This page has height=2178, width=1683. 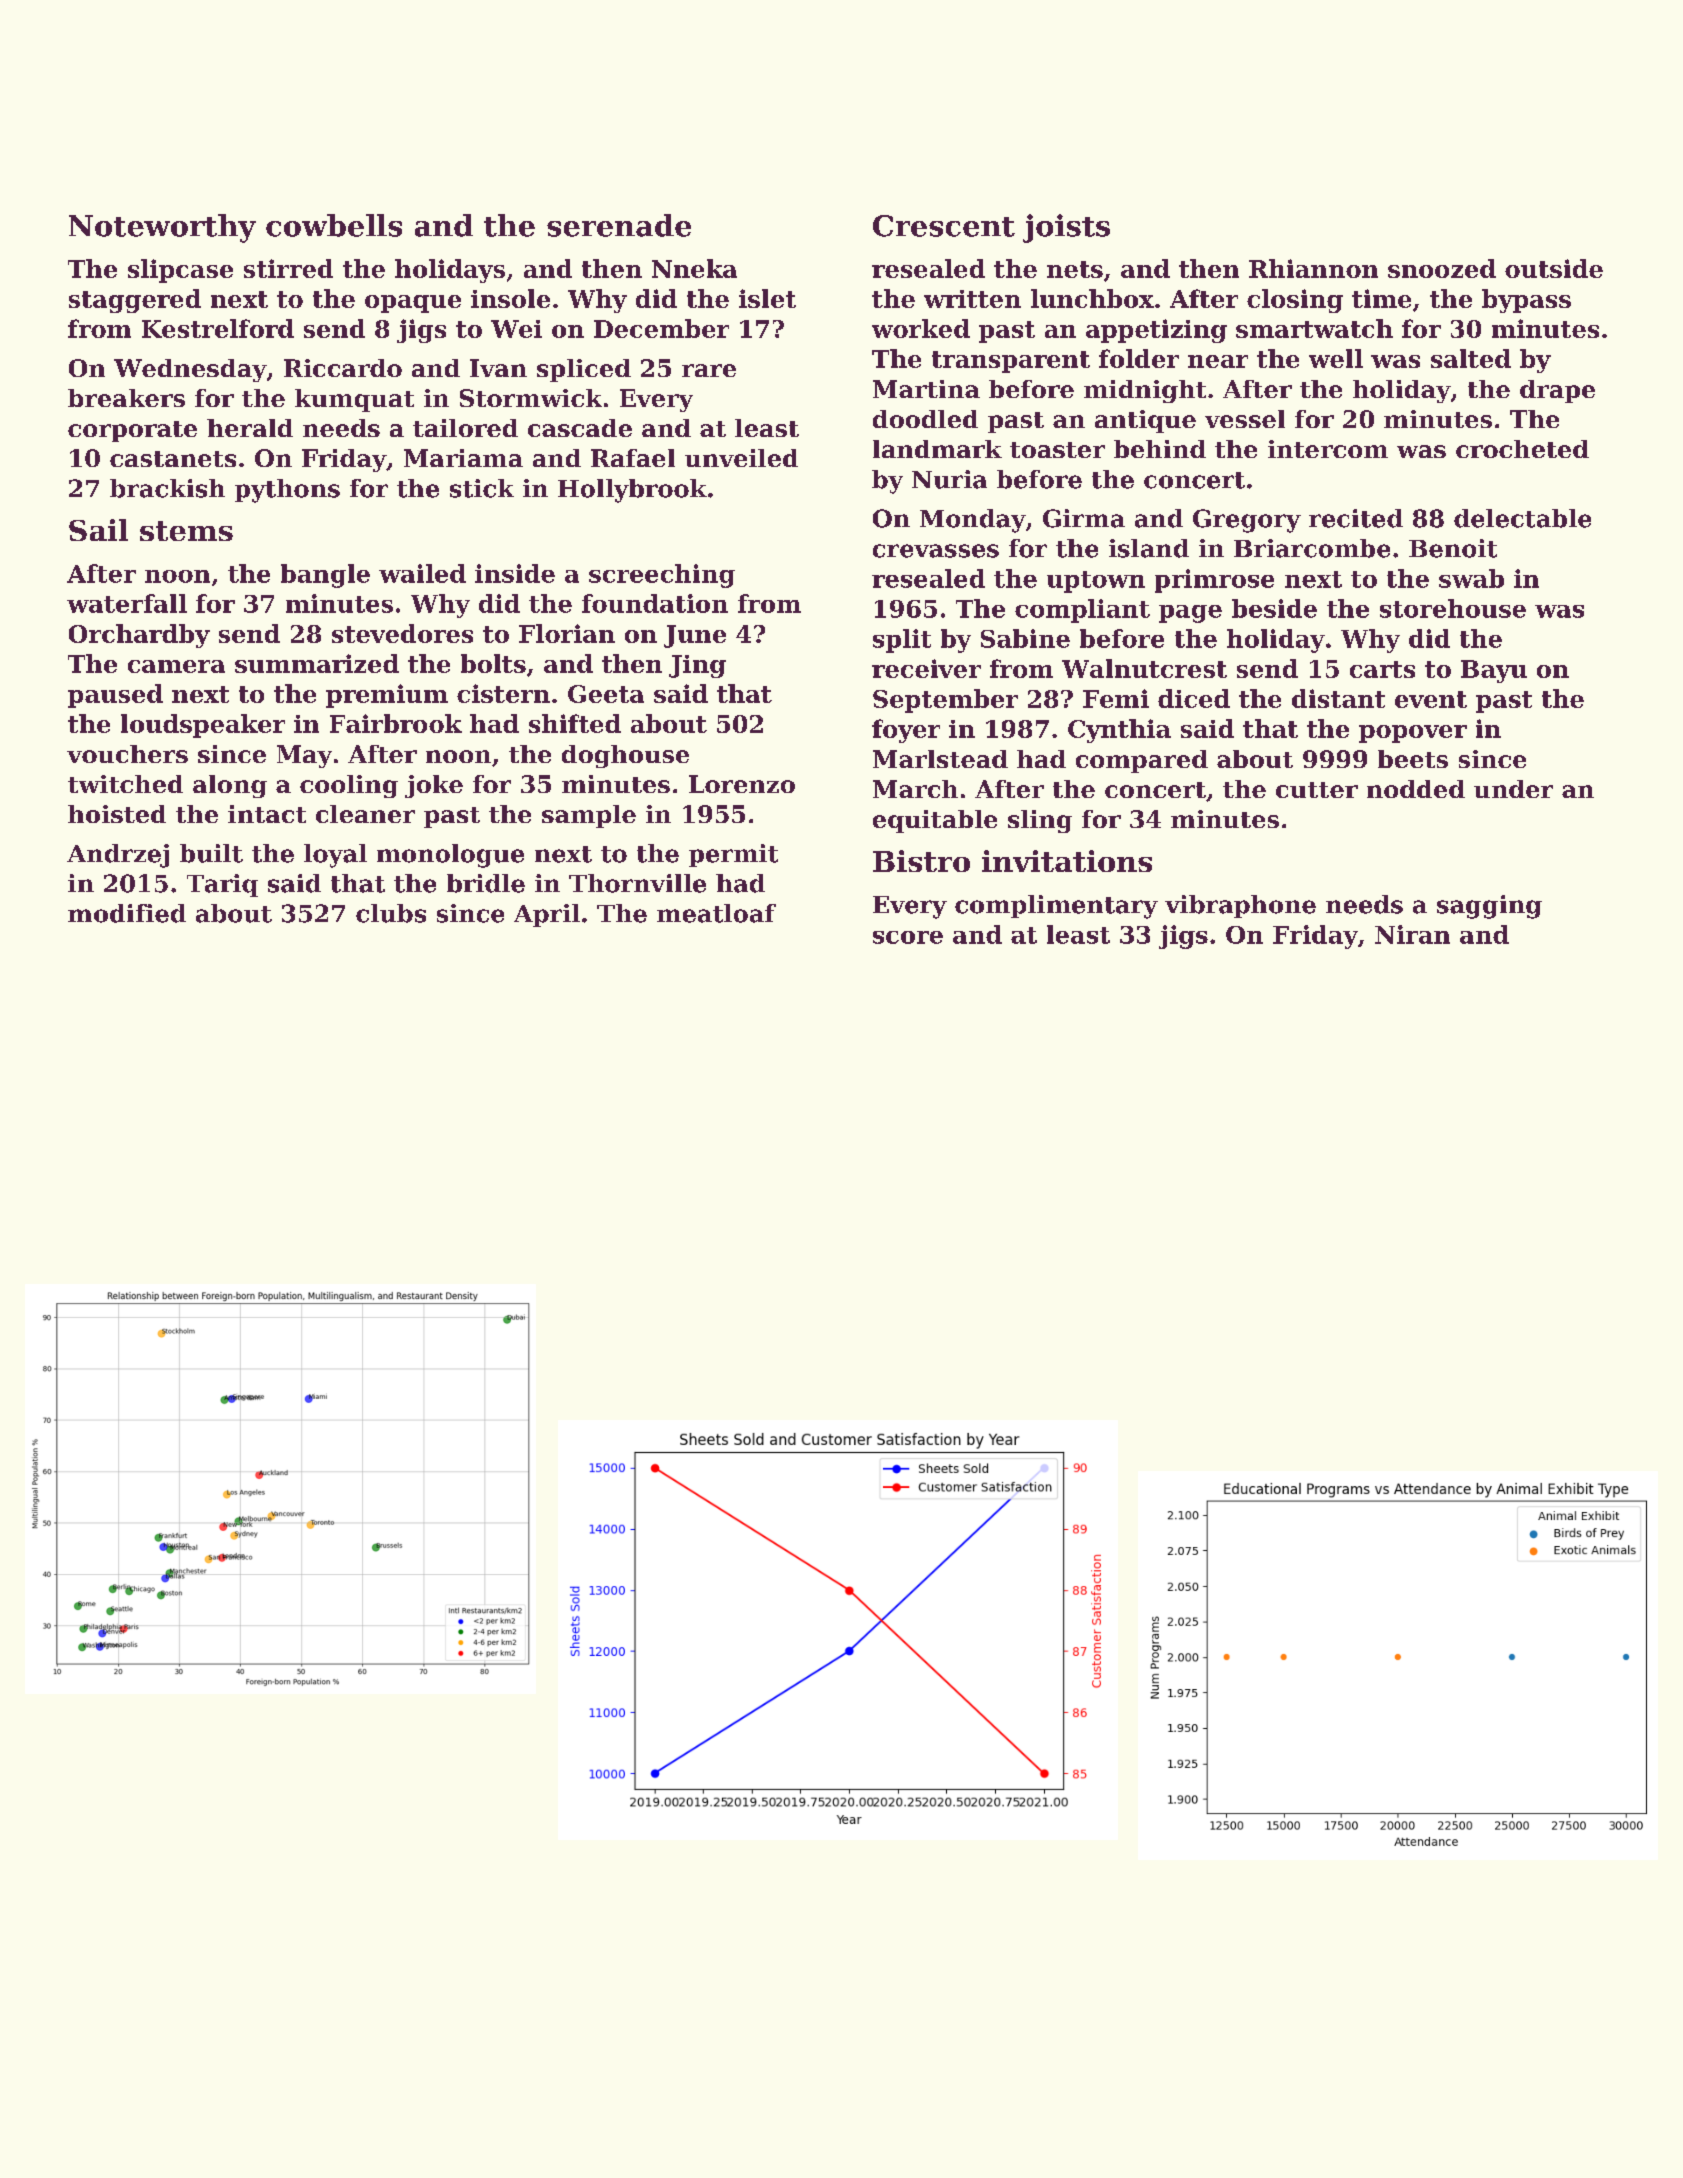 What do you see at coordinates (908, 937) in the page?
I see `score` at bounding box center [908, 937].
